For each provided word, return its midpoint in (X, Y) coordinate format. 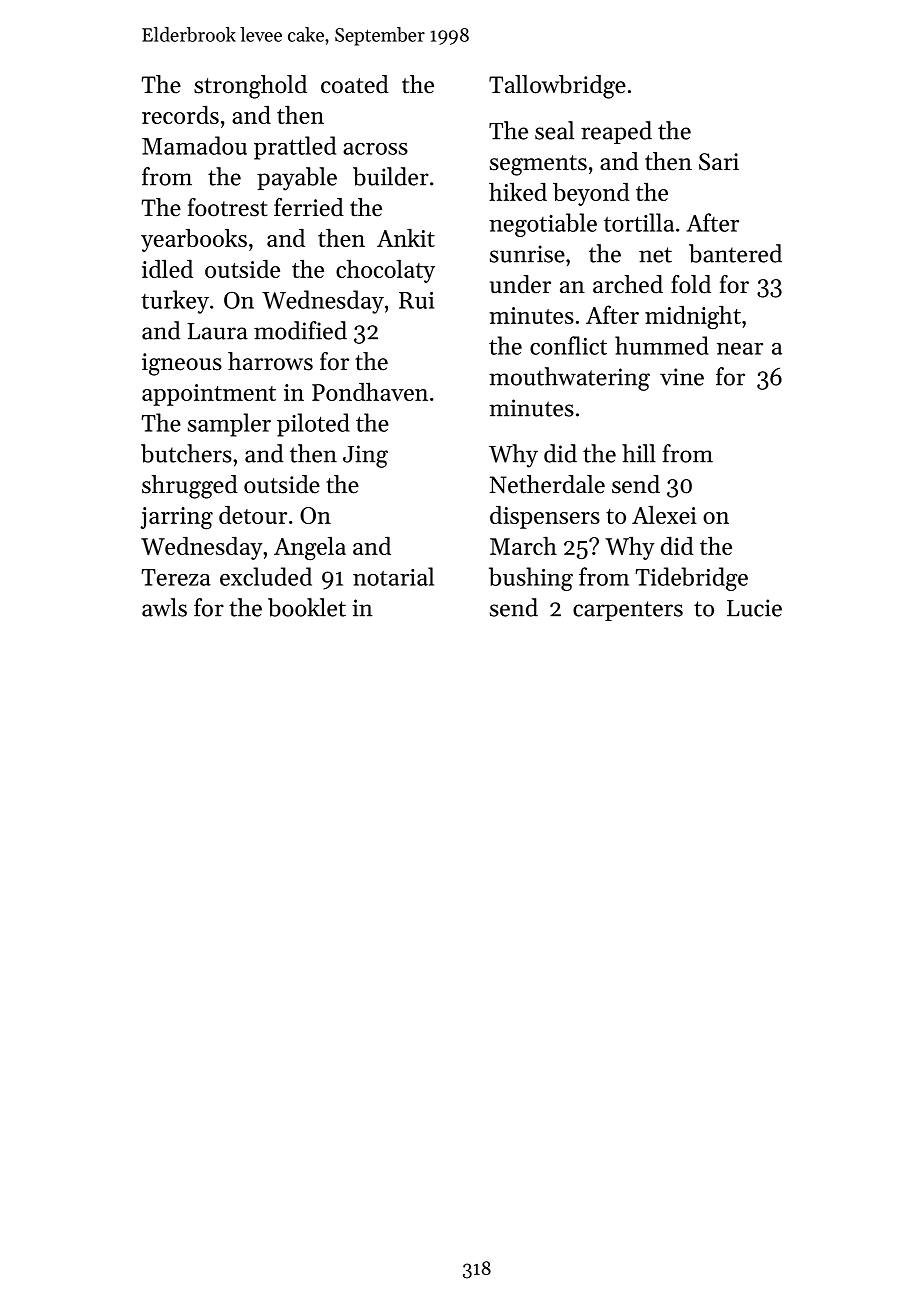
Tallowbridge (557, 87)
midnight (693, 317)
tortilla (639, 222)
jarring (176, 518)
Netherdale (547, 484)
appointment (209, 395)
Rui (416, 300)
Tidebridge (691, 579)
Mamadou (194, 145)
